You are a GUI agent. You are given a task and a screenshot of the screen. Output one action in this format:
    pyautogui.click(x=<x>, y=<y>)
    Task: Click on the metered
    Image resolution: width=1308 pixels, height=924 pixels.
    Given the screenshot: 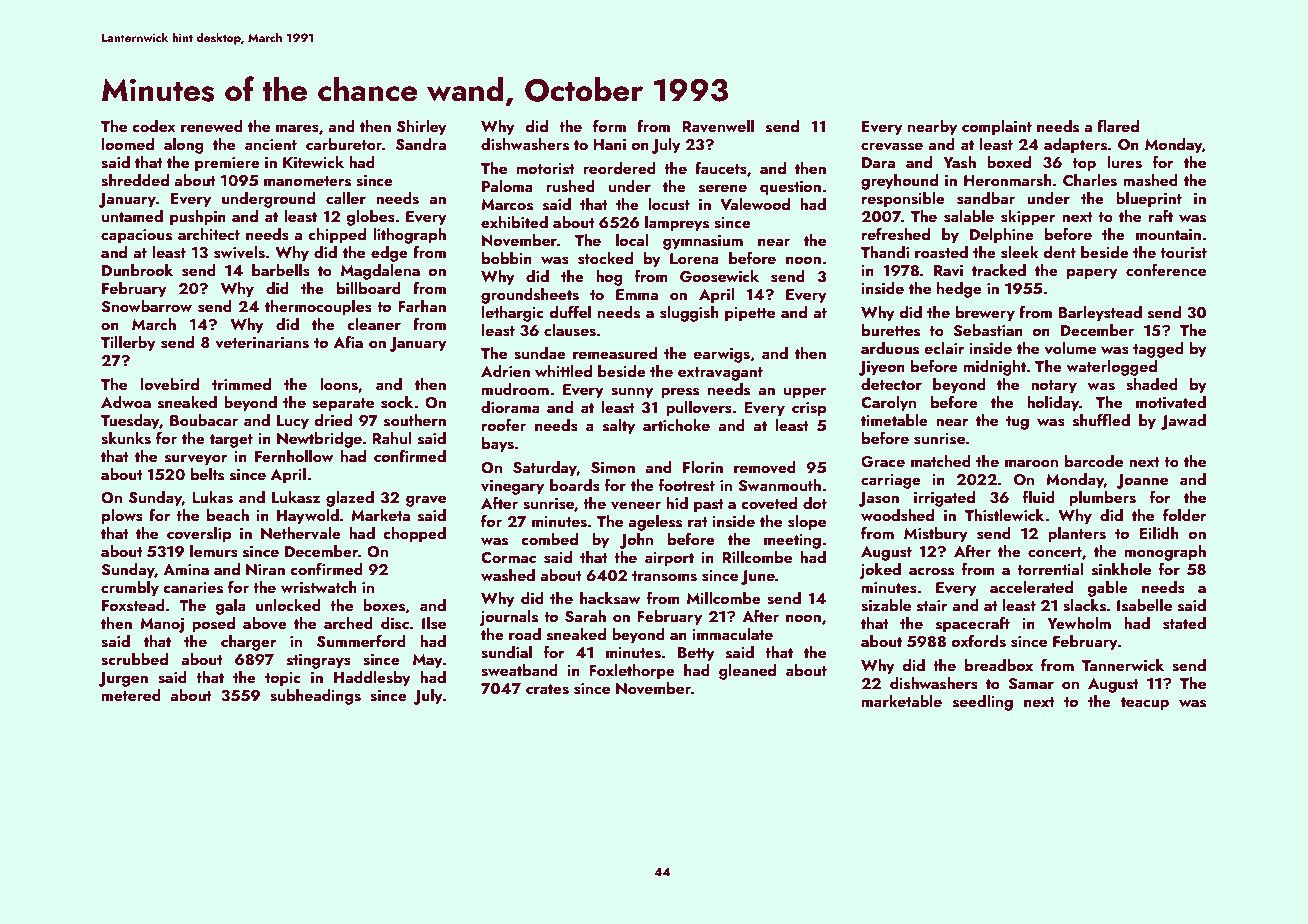 What is the action you would take?
    pyautogui.click(x=131, y=695)
